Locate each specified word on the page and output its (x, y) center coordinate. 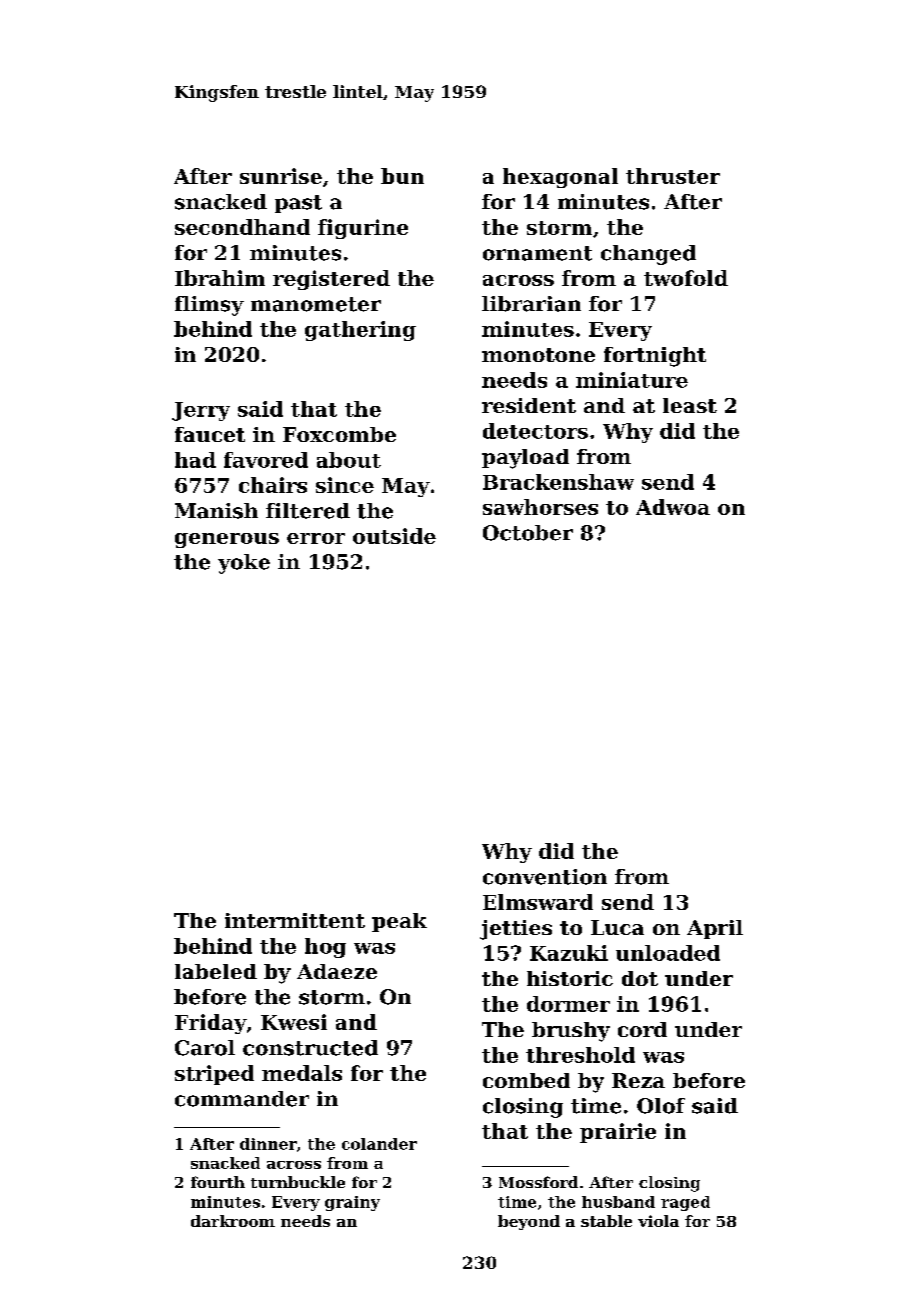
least (690, 405)
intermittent (295, 920)
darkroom (233, 1221)
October (528, 533)
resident (529, 405)
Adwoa (673, 507)
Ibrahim (220, 278)
